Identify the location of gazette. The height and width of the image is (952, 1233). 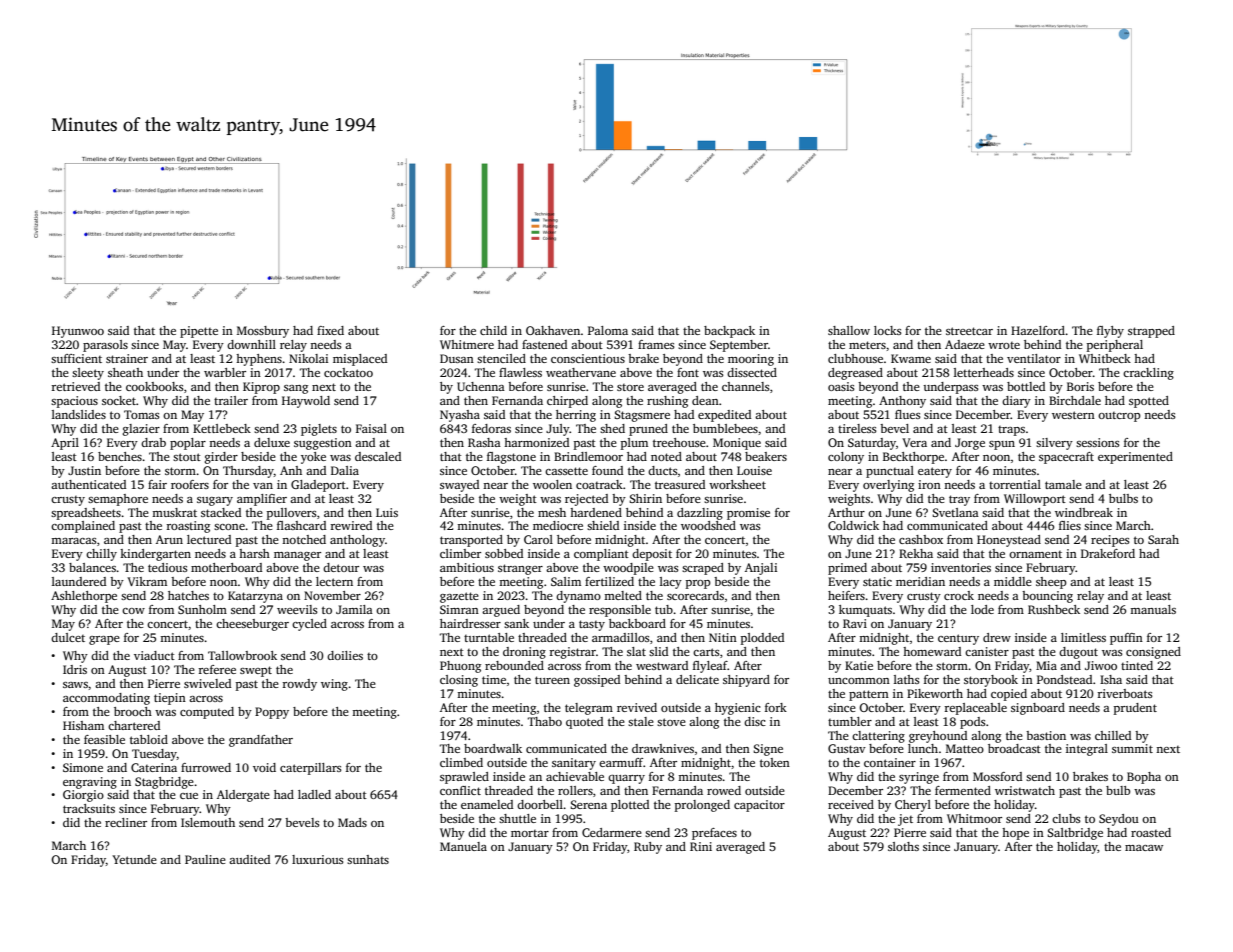
(459, 597).
